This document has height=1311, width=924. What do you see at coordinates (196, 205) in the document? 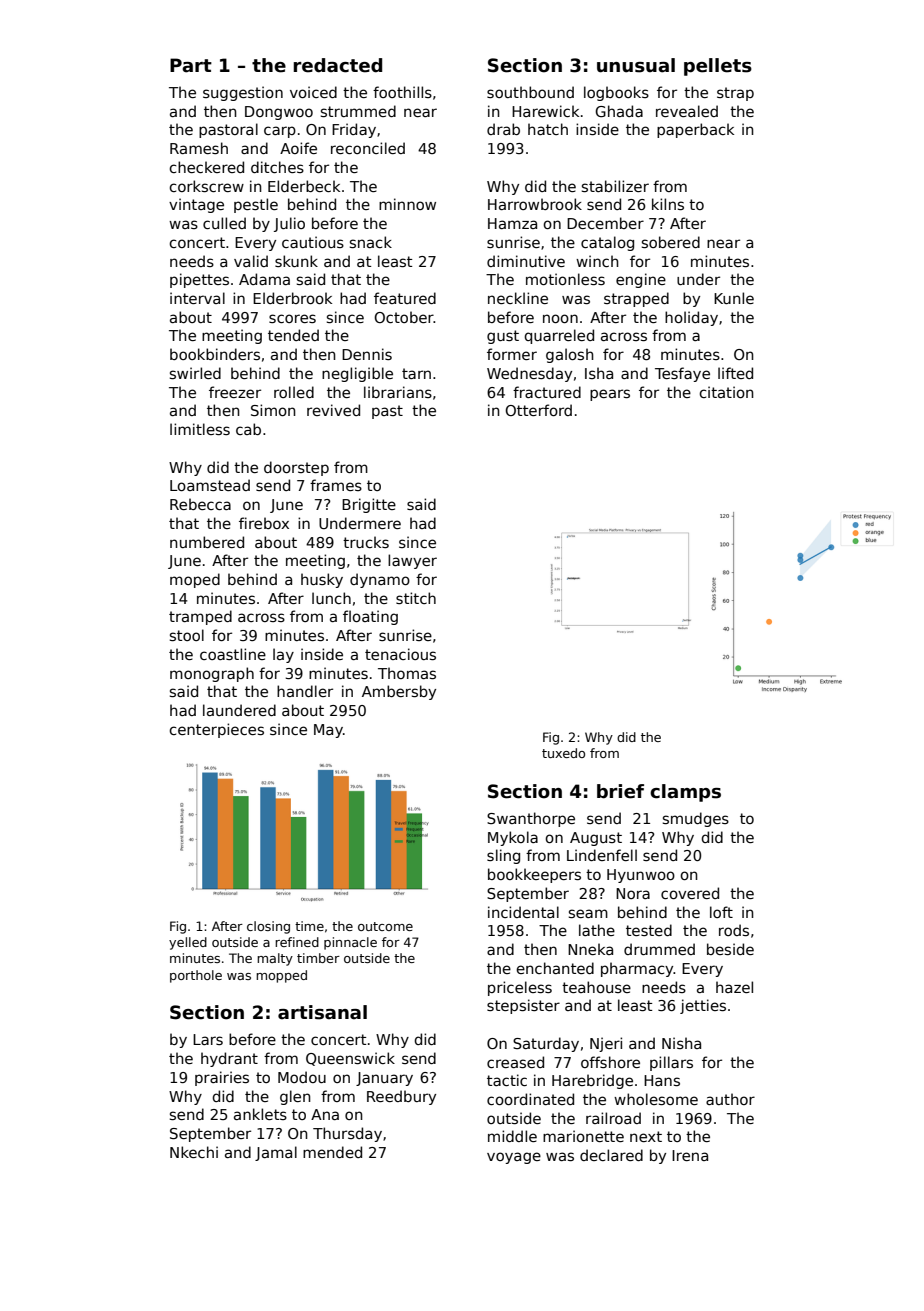
I see `vintage` at bounding box center [196, 205].
